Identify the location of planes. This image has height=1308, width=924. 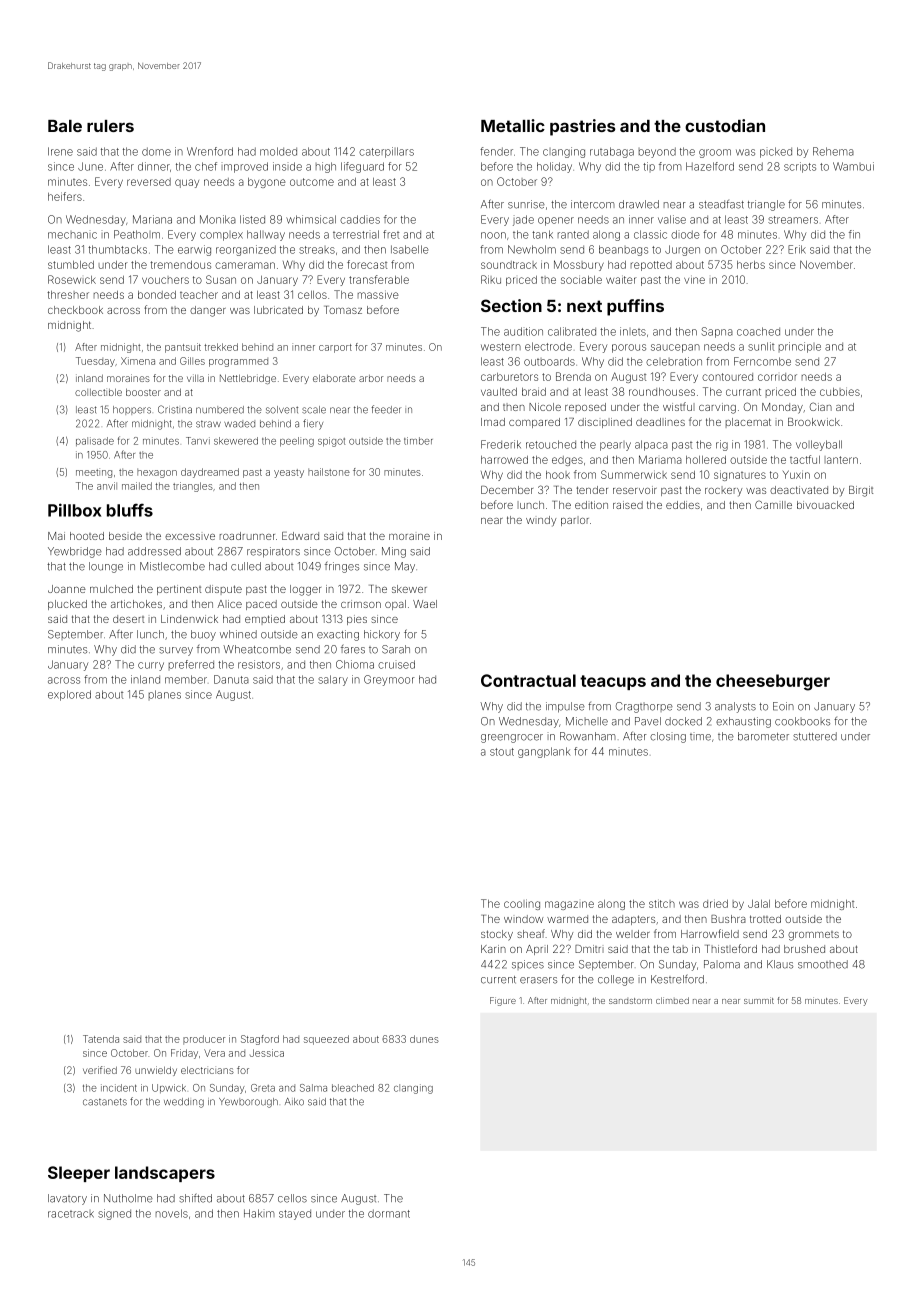
(165, 695).
